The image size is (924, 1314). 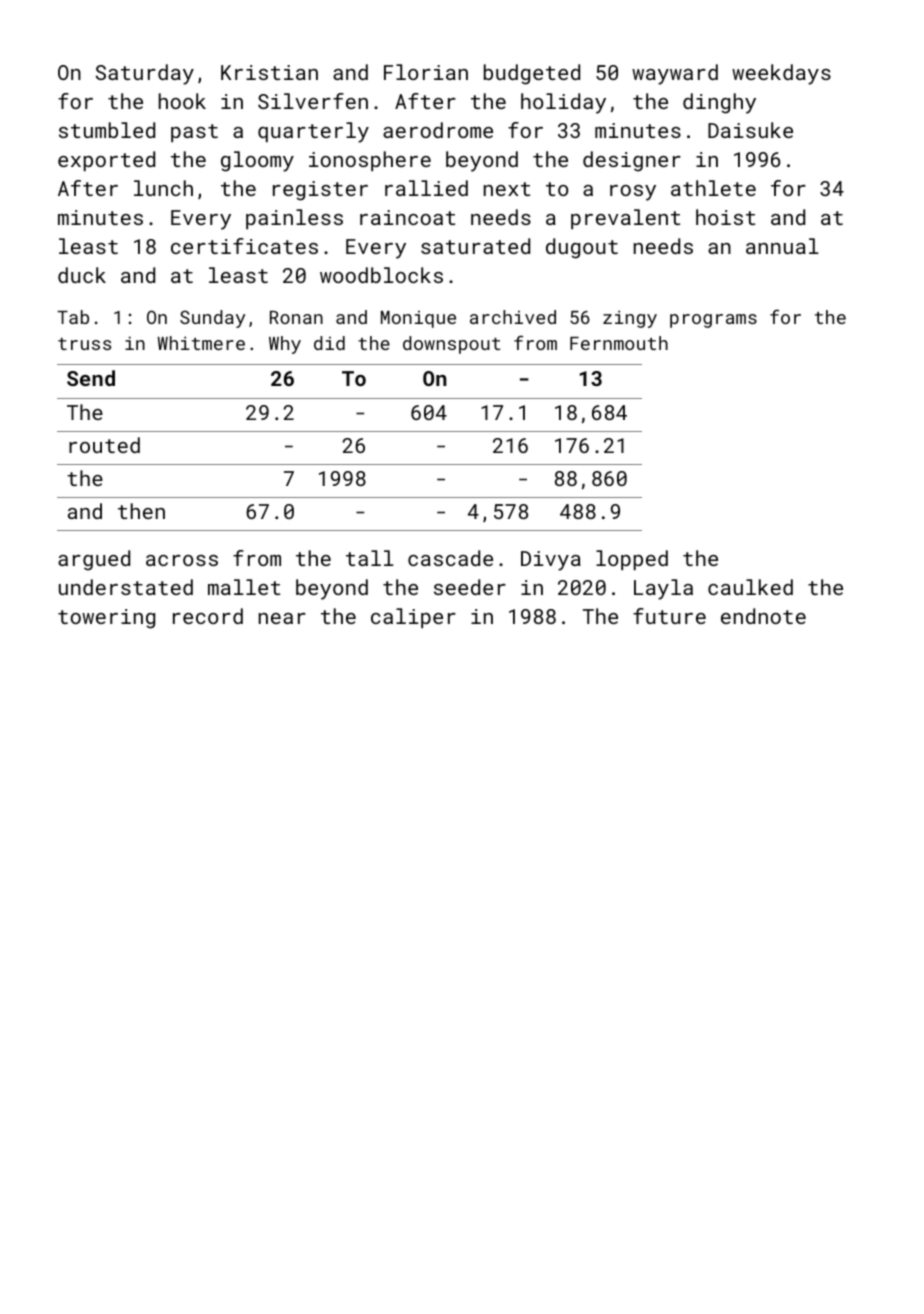 I want to click on Florian, so click(x=426, y=72).
